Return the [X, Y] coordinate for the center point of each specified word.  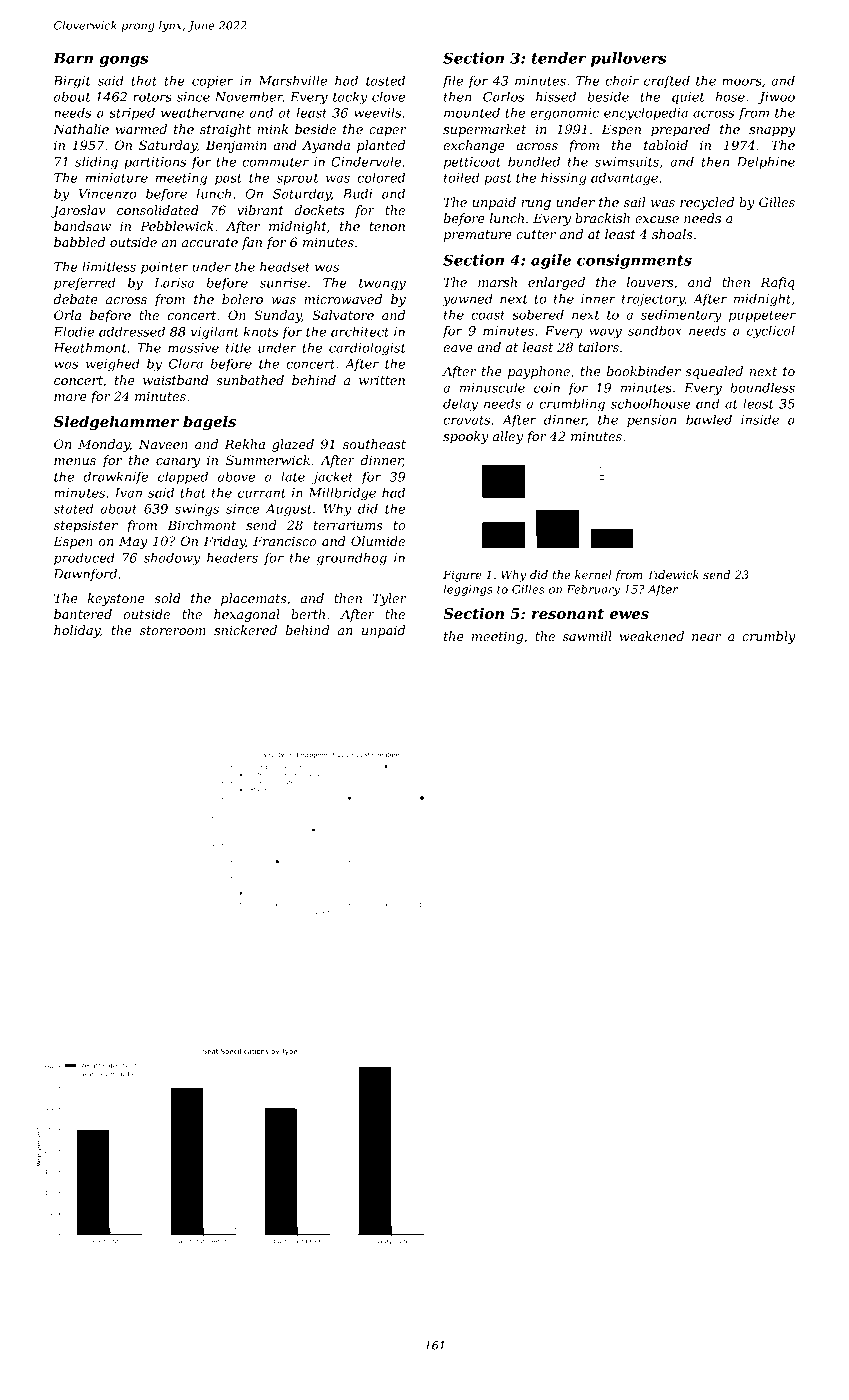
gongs [124, 61]
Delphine [766, 162]
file [452, 81]
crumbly [768, 637]
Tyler [390, 599]
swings [197, 510]
